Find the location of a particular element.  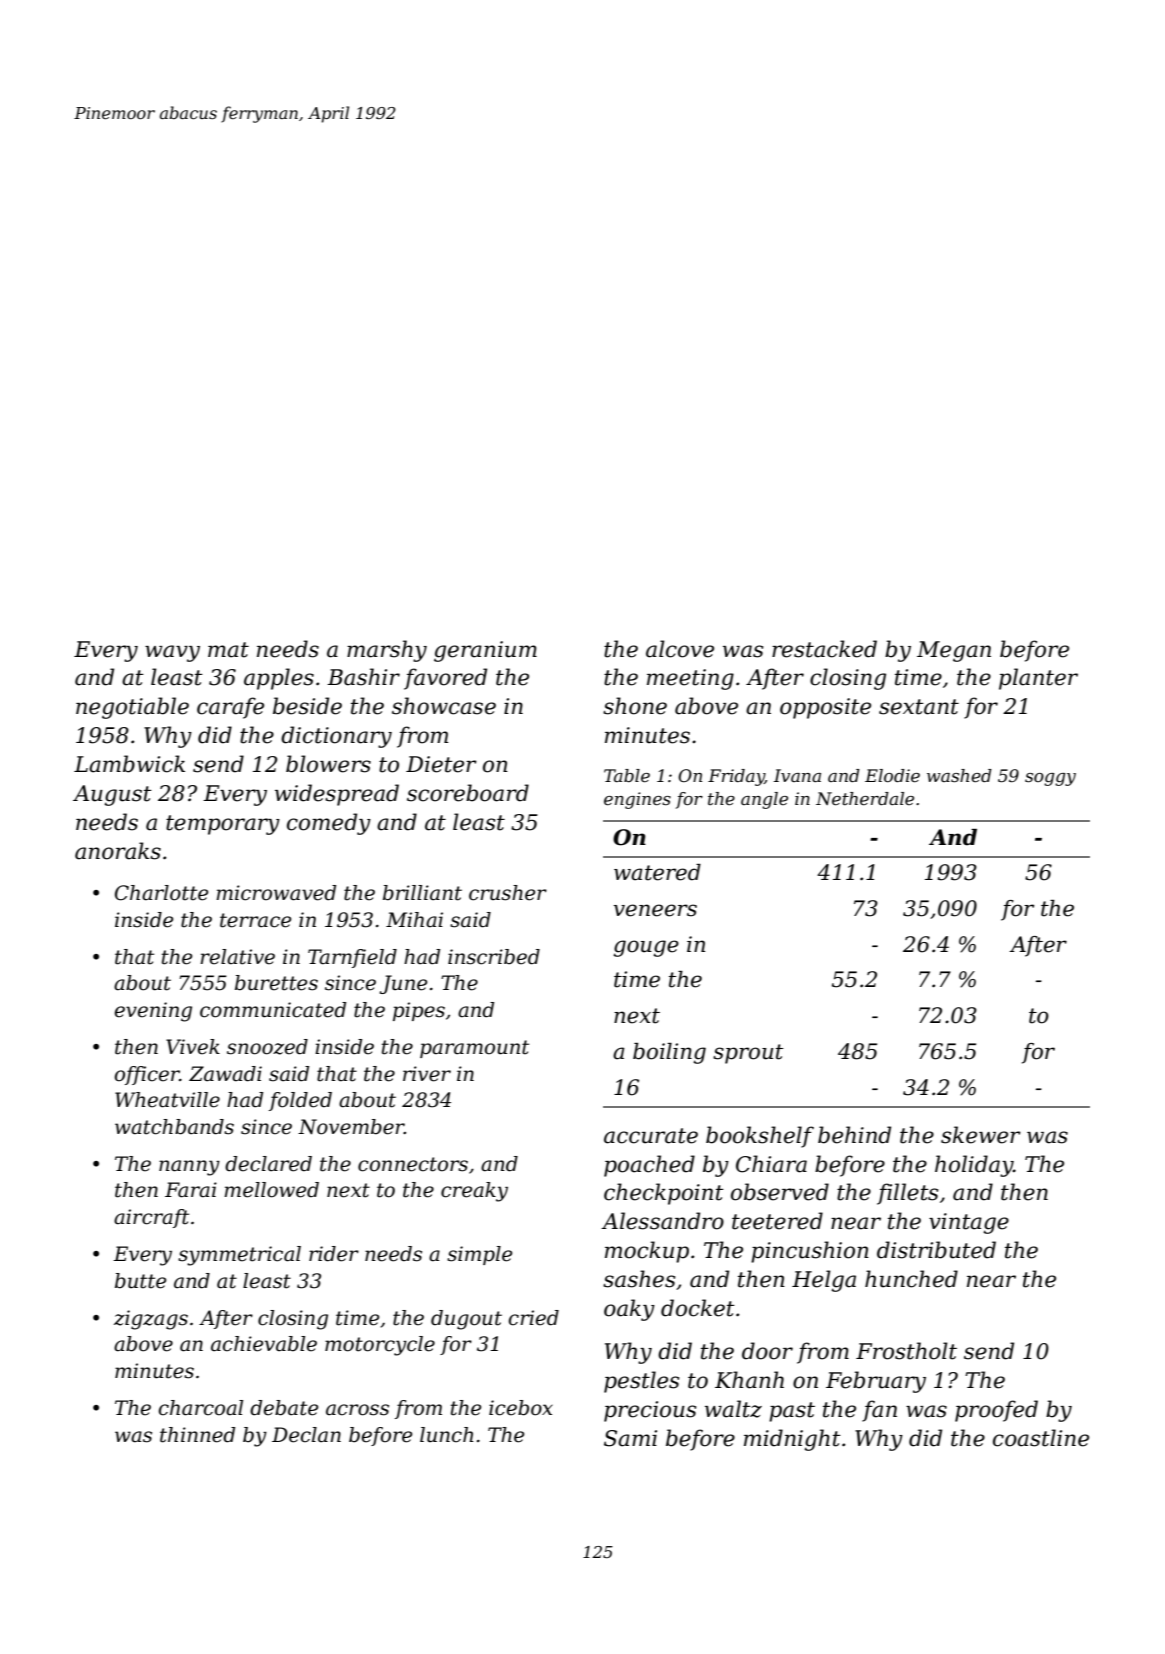

Megan is located at coordinates (954, 651).
